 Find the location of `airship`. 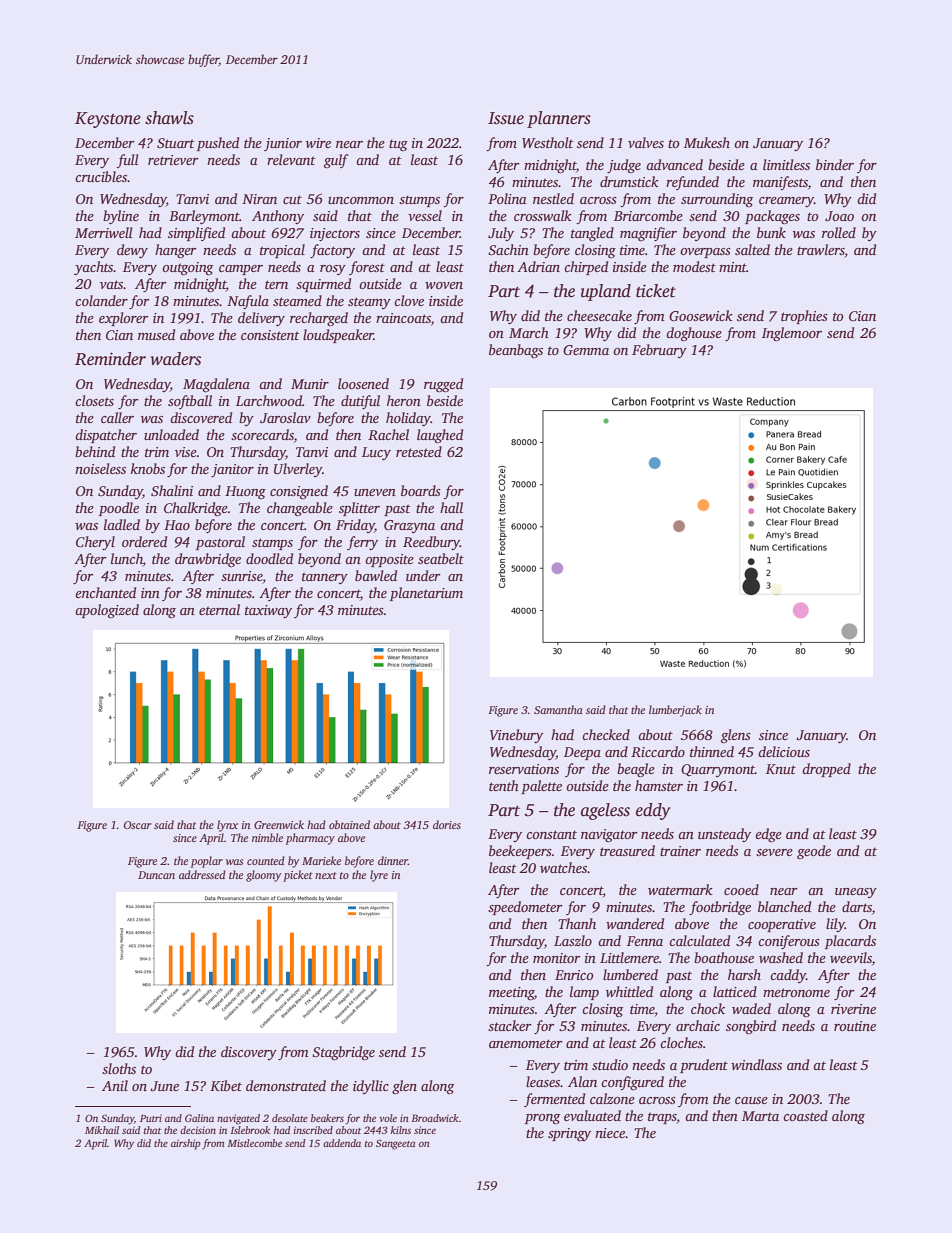

airship is located at coordinates (186, 1144).
